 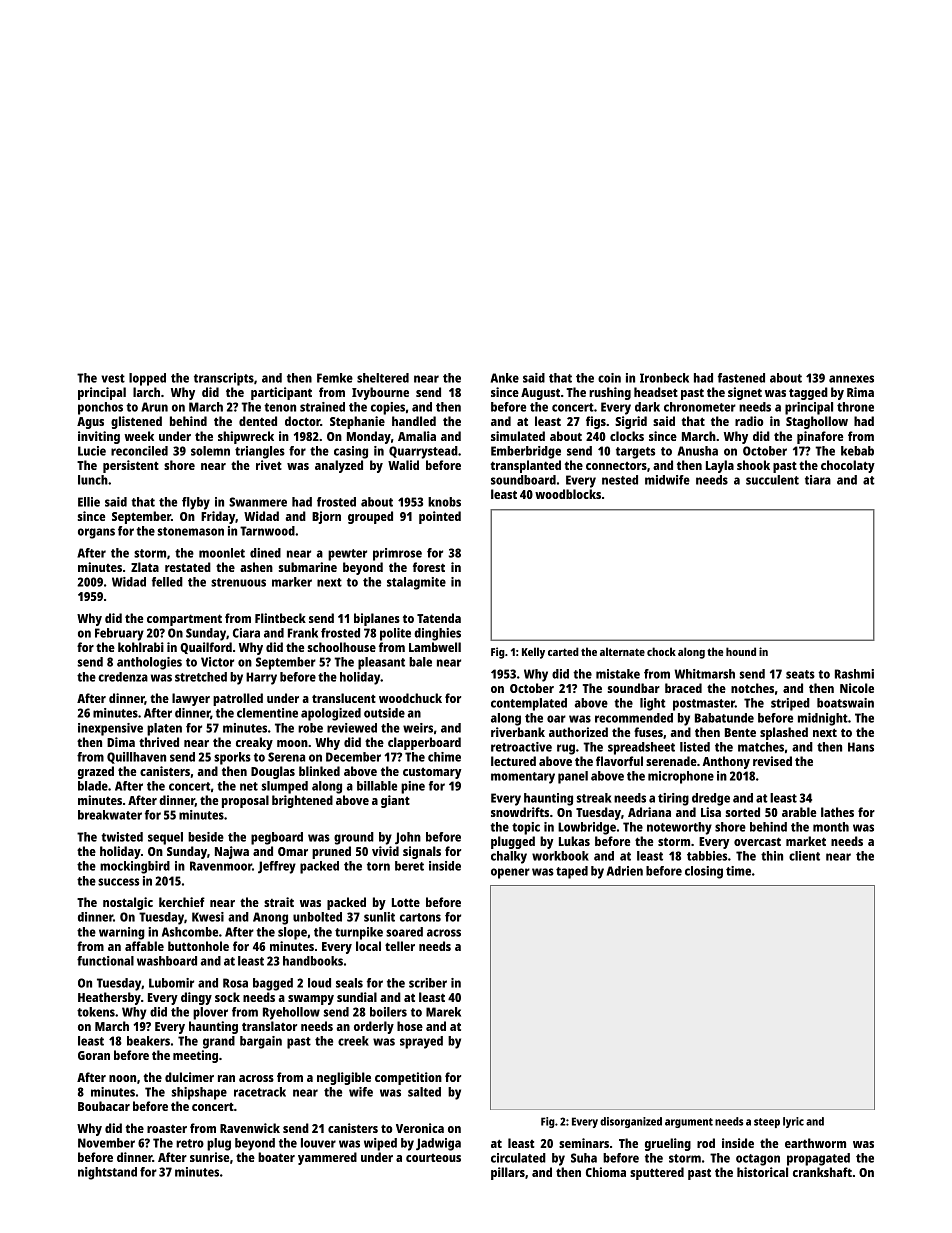 What do you see at coordinates (689, 1123) in the screenshot?
I see `argument` at bounding box center [689, 1123].
